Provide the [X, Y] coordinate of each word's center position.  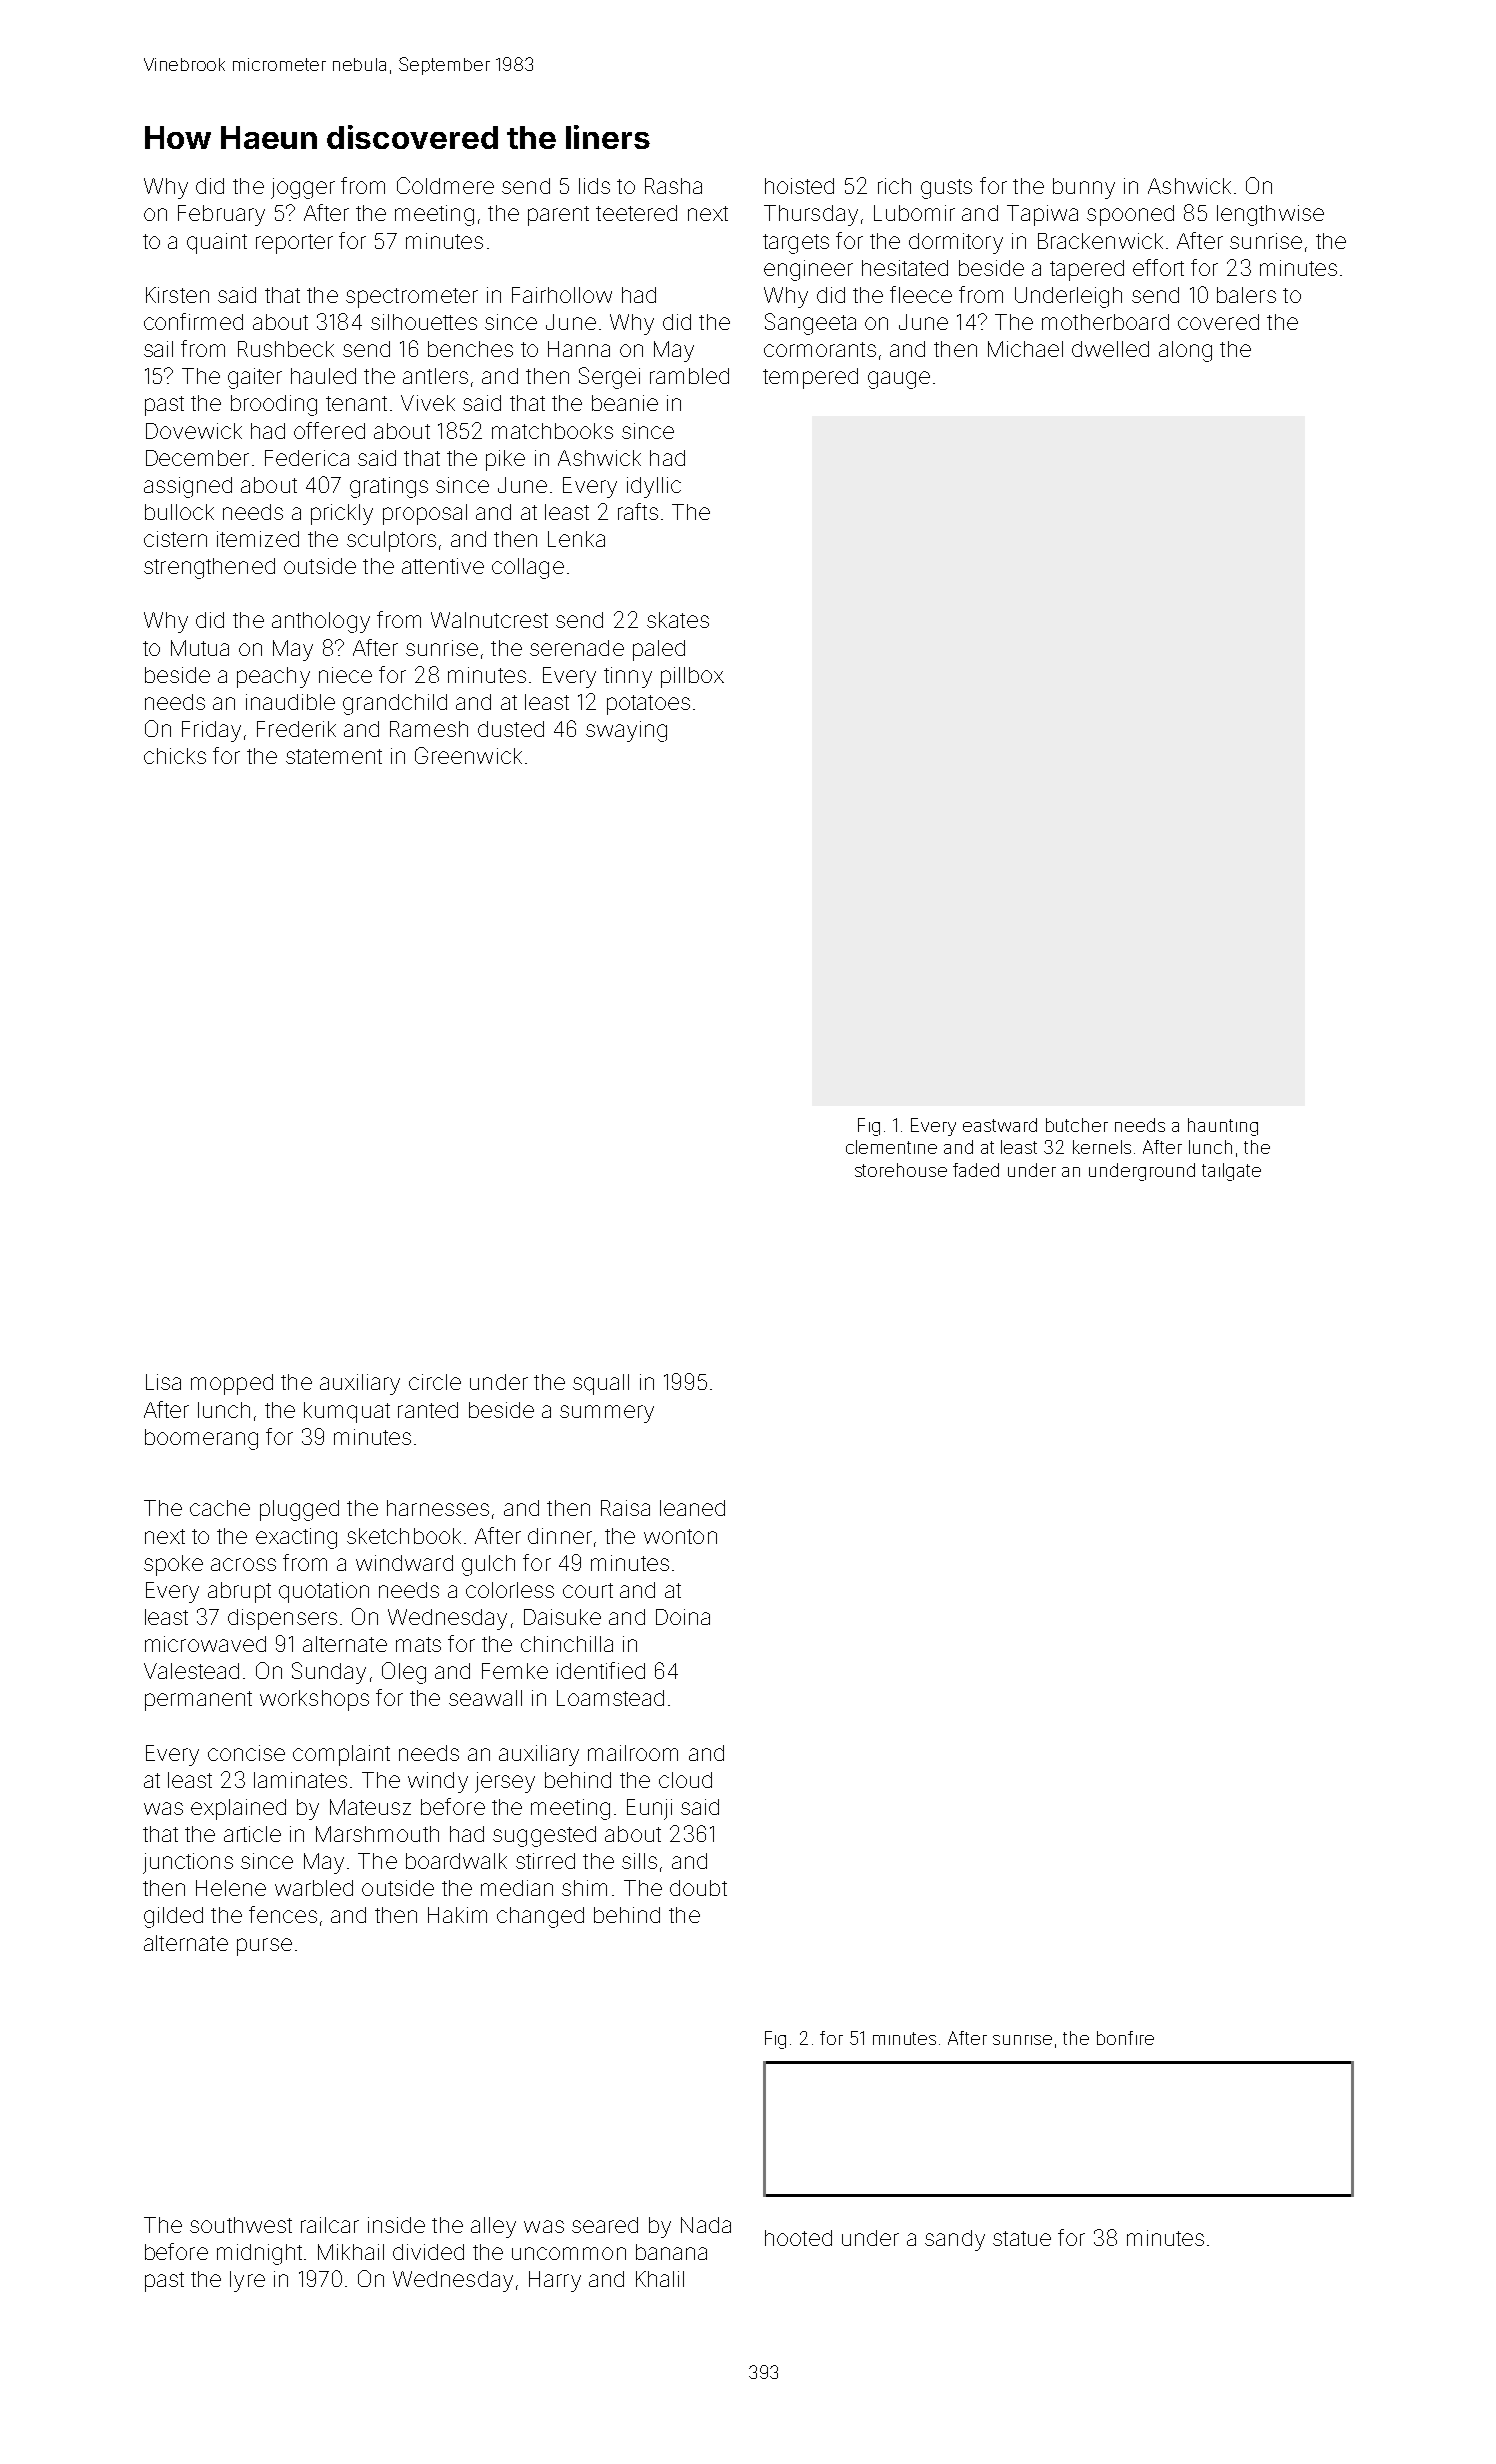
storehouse [901, 1170]
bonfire [1125, 2038]
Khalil [660, 2279]
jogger [303, 188]
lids [594, 186]
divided [428, 2252]
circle [435, 1382]
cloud [685, 1780]
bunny [1084, 188]
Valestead [191, 1671]
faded [976, 1170]
